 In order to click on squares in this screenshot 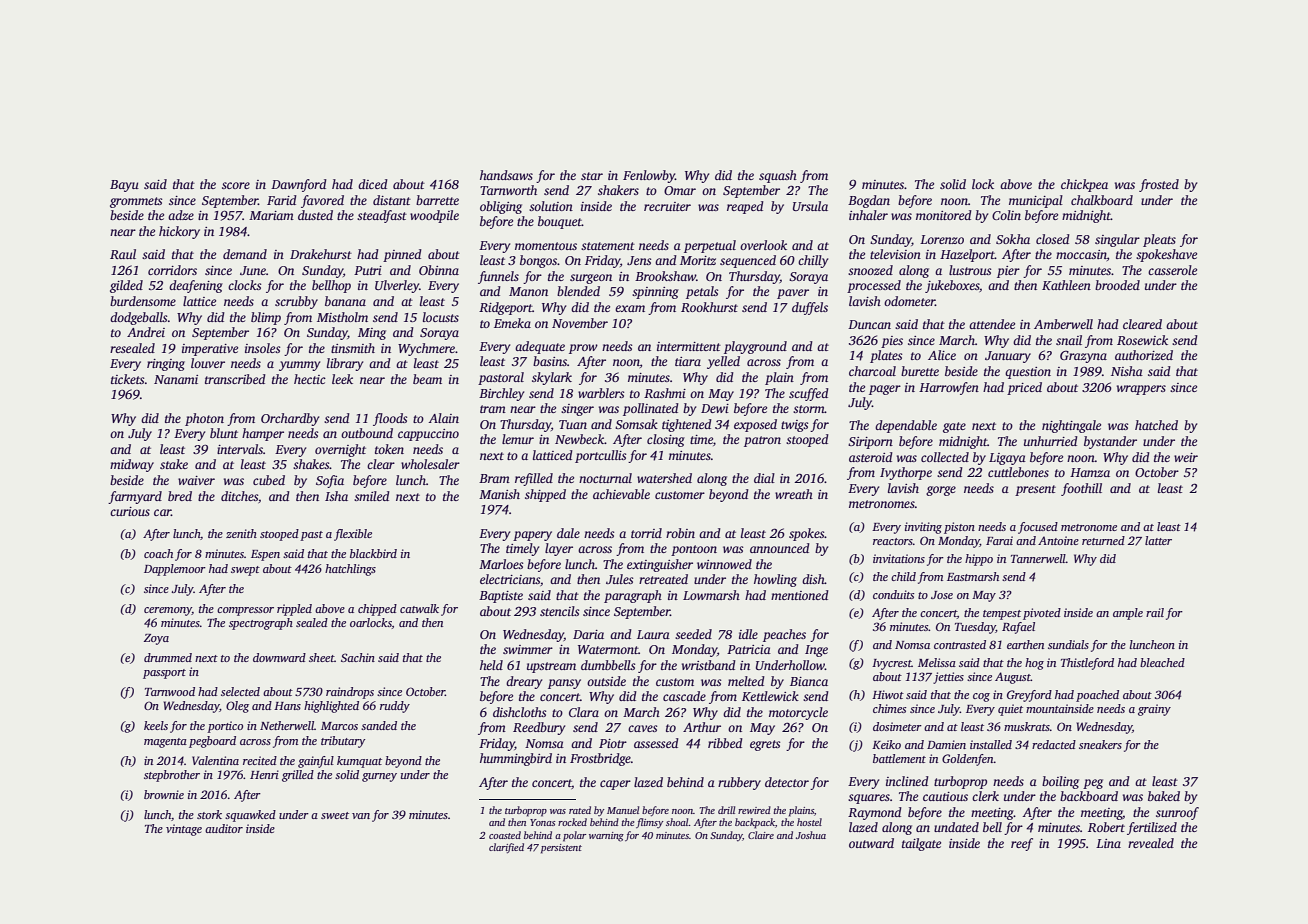, I will do `click(869, 799)`.
